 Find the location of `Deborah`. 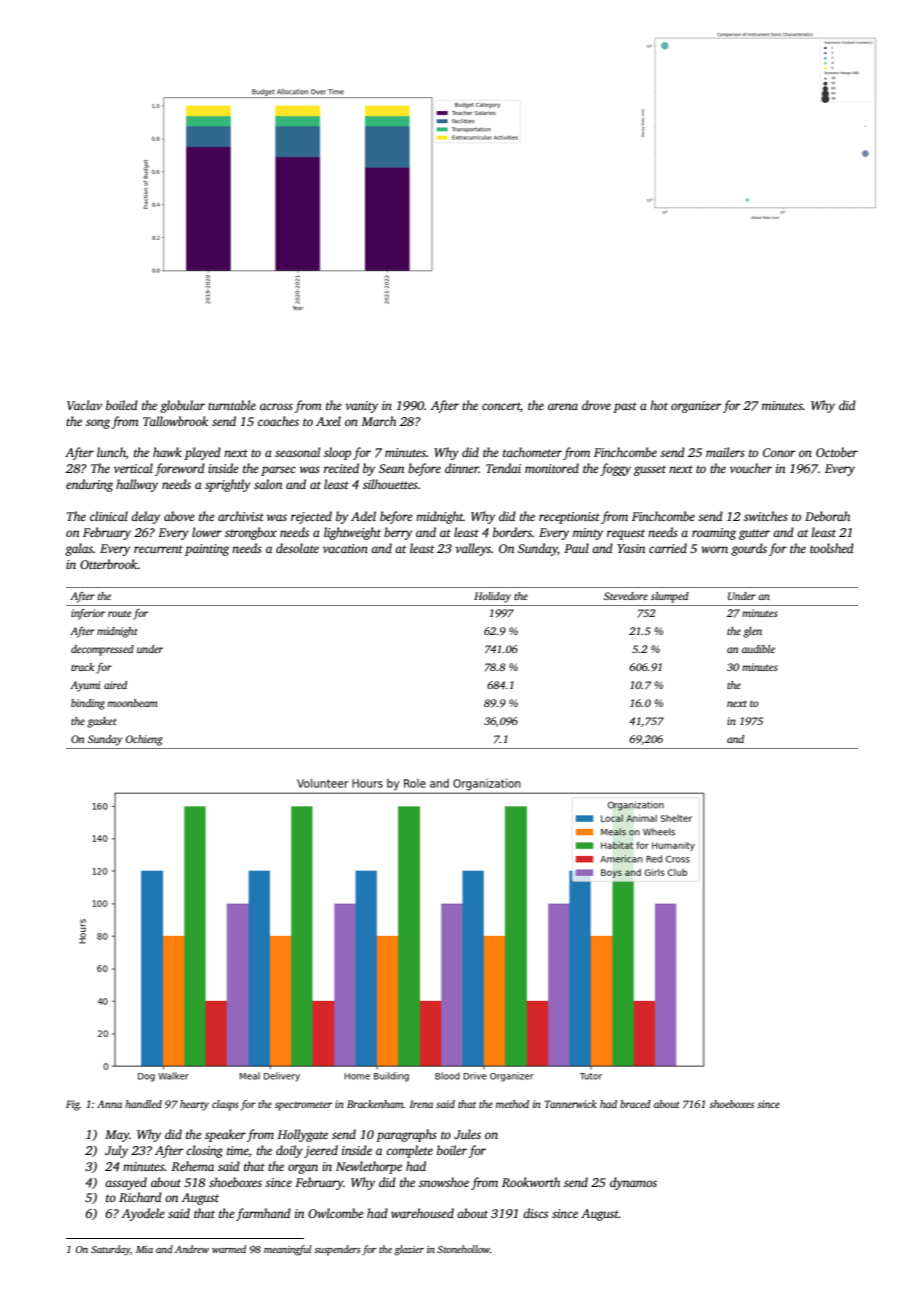

Deborah is located at coordinates (827, 516).
